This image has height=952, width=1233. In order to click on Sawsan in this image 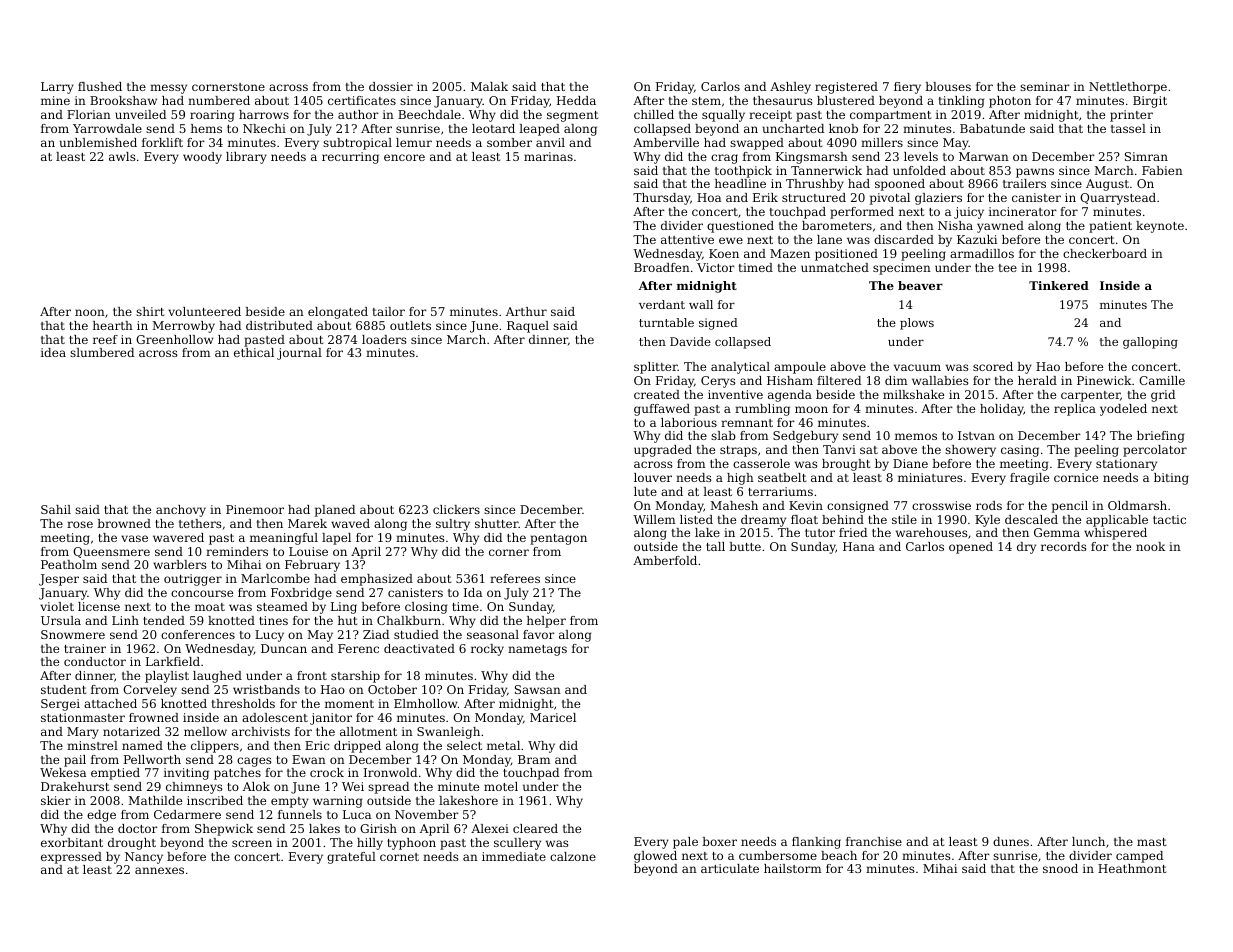, I will do `click(538, 689)`.
